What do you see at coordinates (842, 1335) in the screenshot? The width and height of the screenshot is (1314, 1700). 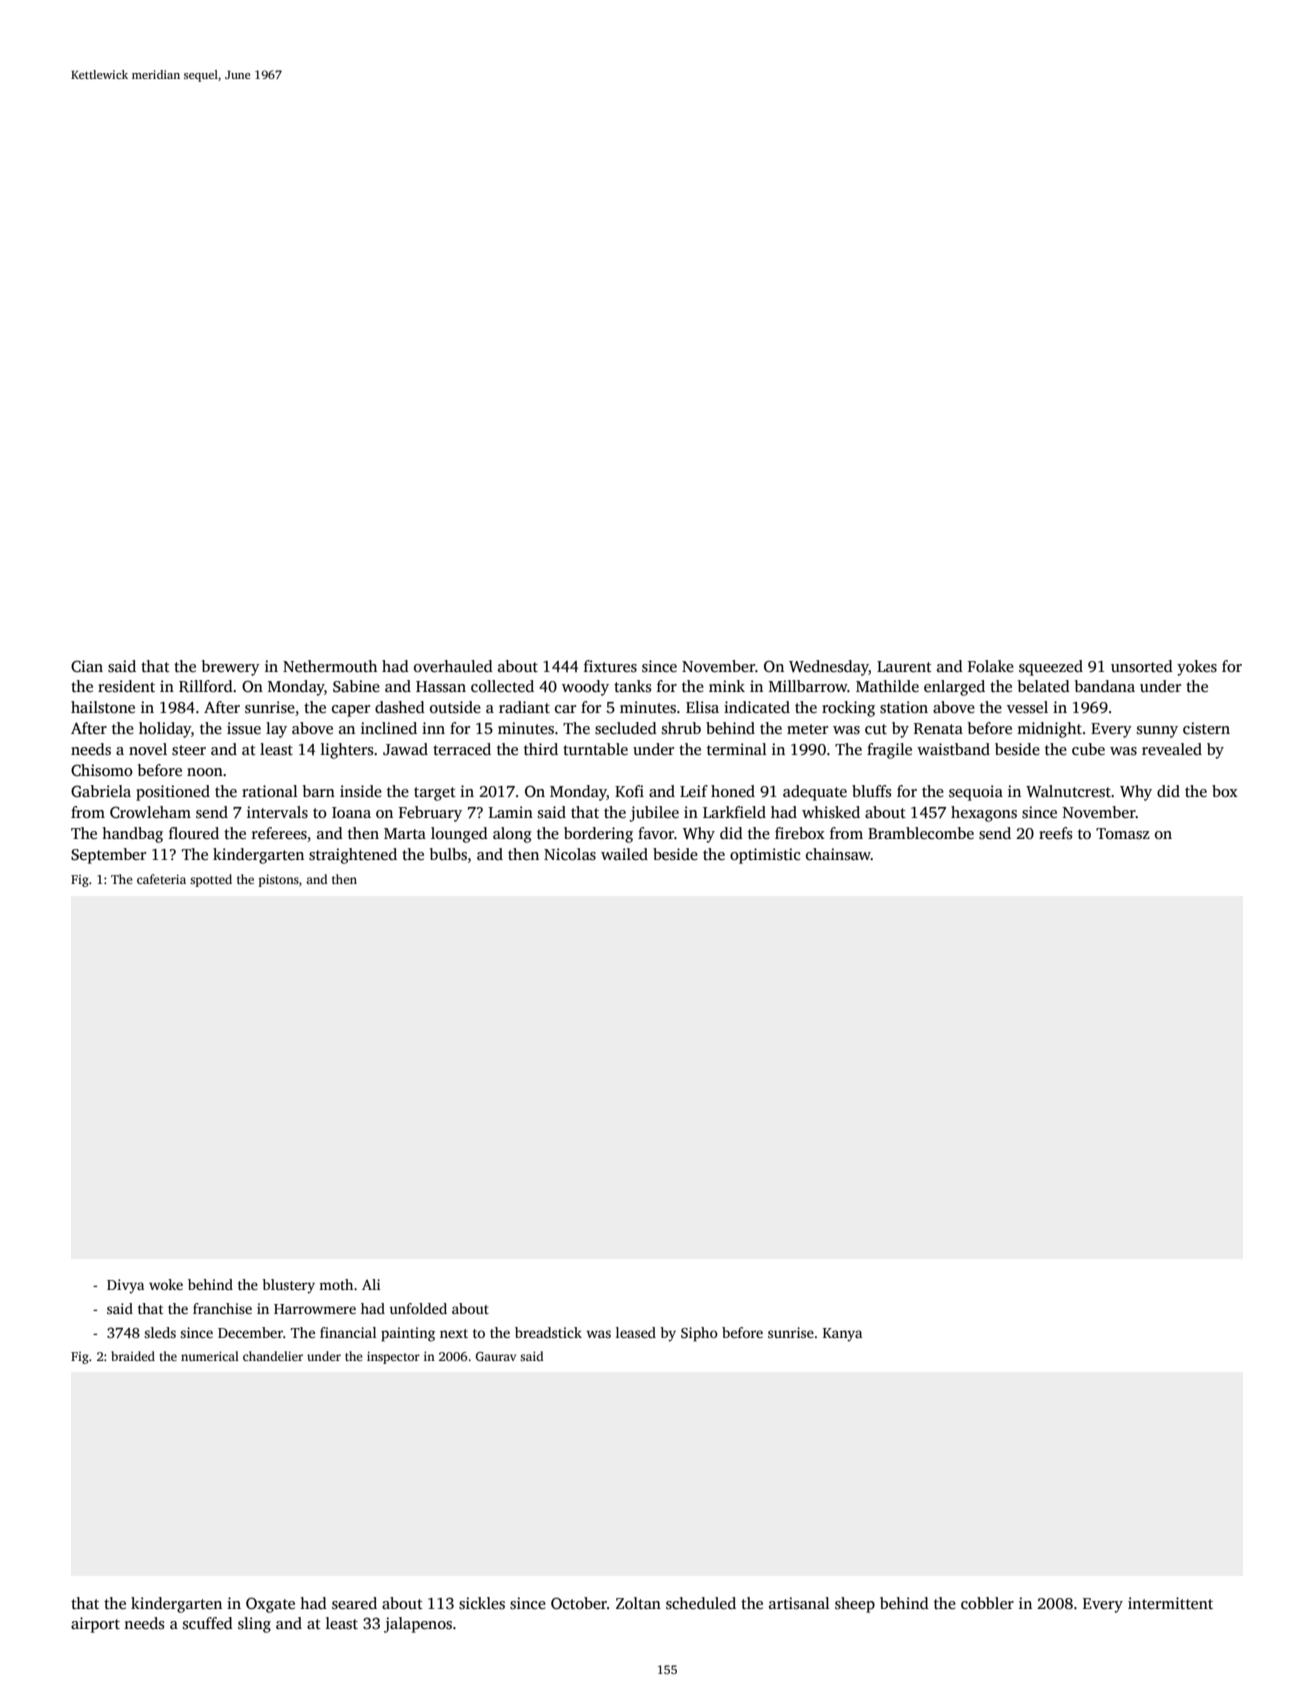 I see `Kanya` at bounding box center [842, 1335].
